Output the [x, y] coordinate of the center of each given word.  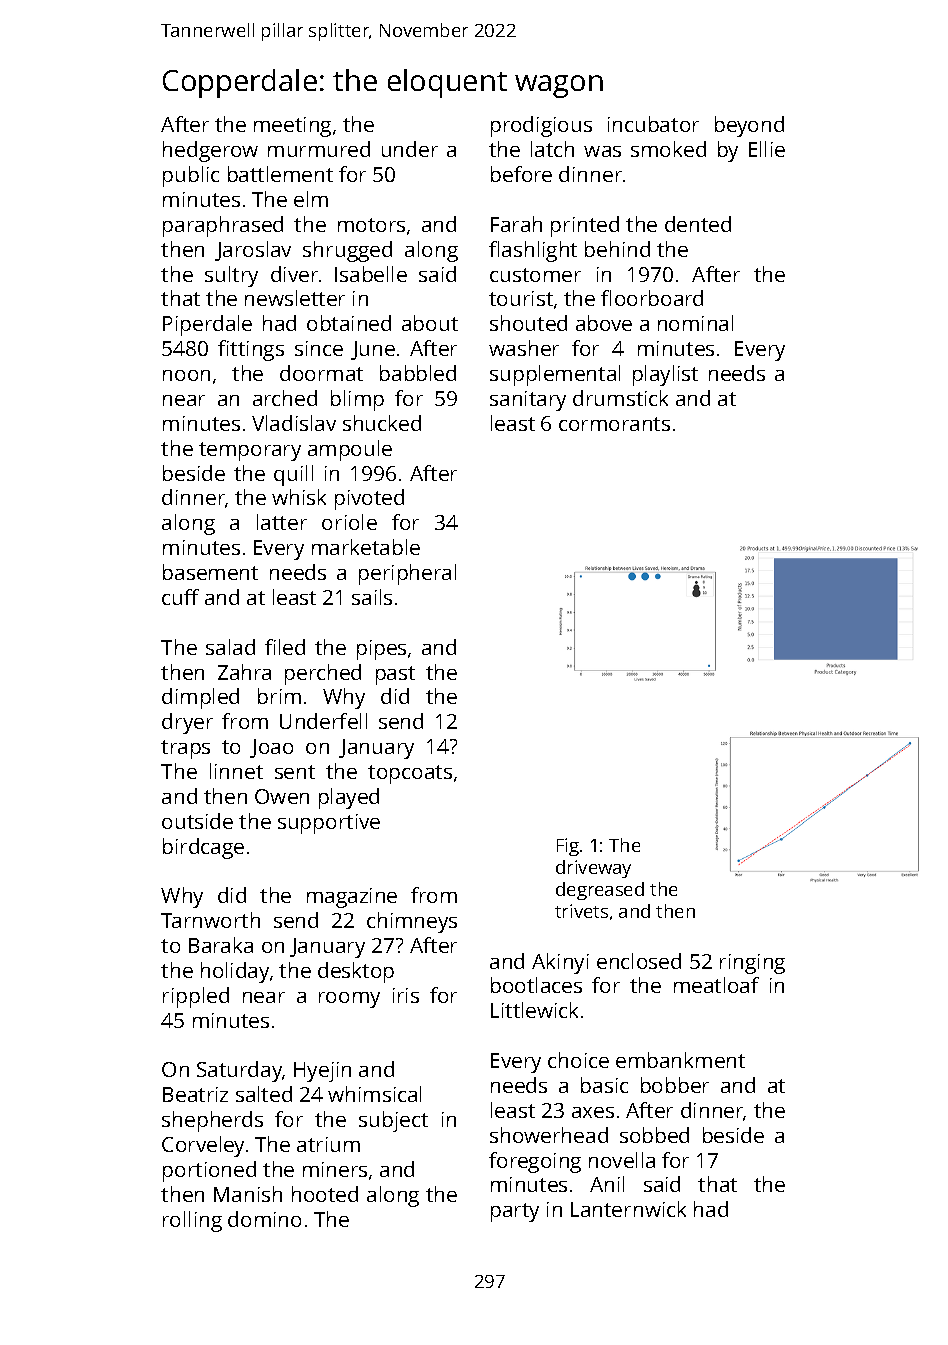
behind [617, 249]
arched [285, 398]
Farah [516, 224]
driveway [593, 869]
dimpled [200, 698]
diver [294, 274]
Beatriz [195, 1094]
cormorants [614, 424]
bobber [675, 1085]
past [395, 675]
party [515, 1212]
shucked [382, 423]
